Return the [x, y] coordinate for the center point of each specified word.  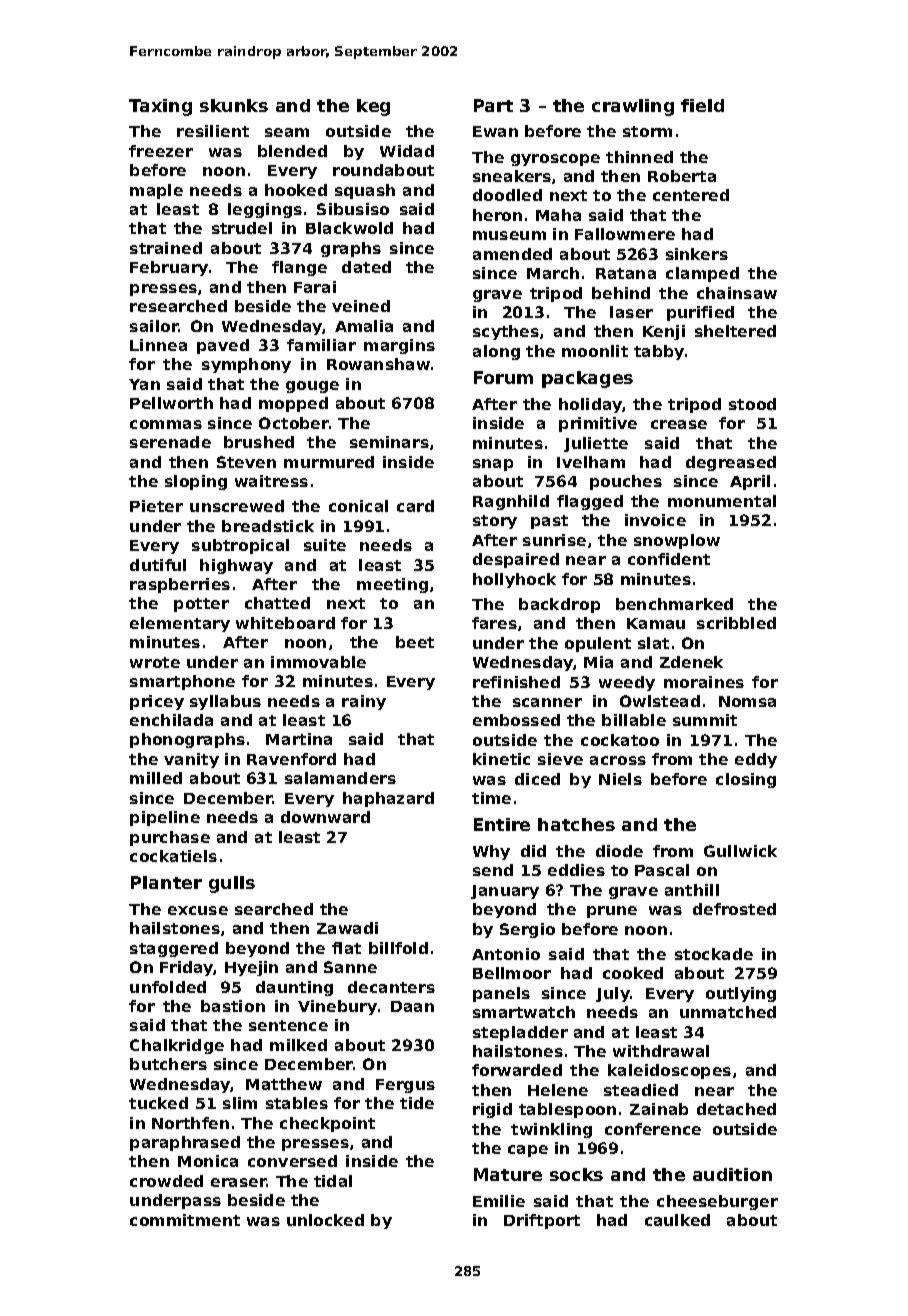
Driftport [542, 1221]
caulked [677, 1220]
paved [223, 346]
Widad [407, 151]
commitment [185, 1220]
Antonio [506, 954]
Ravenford [291, 759]
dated [366, 267]
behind [621, 293]
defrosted [734, 909]
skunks [234, 105]
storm [647, 131]
